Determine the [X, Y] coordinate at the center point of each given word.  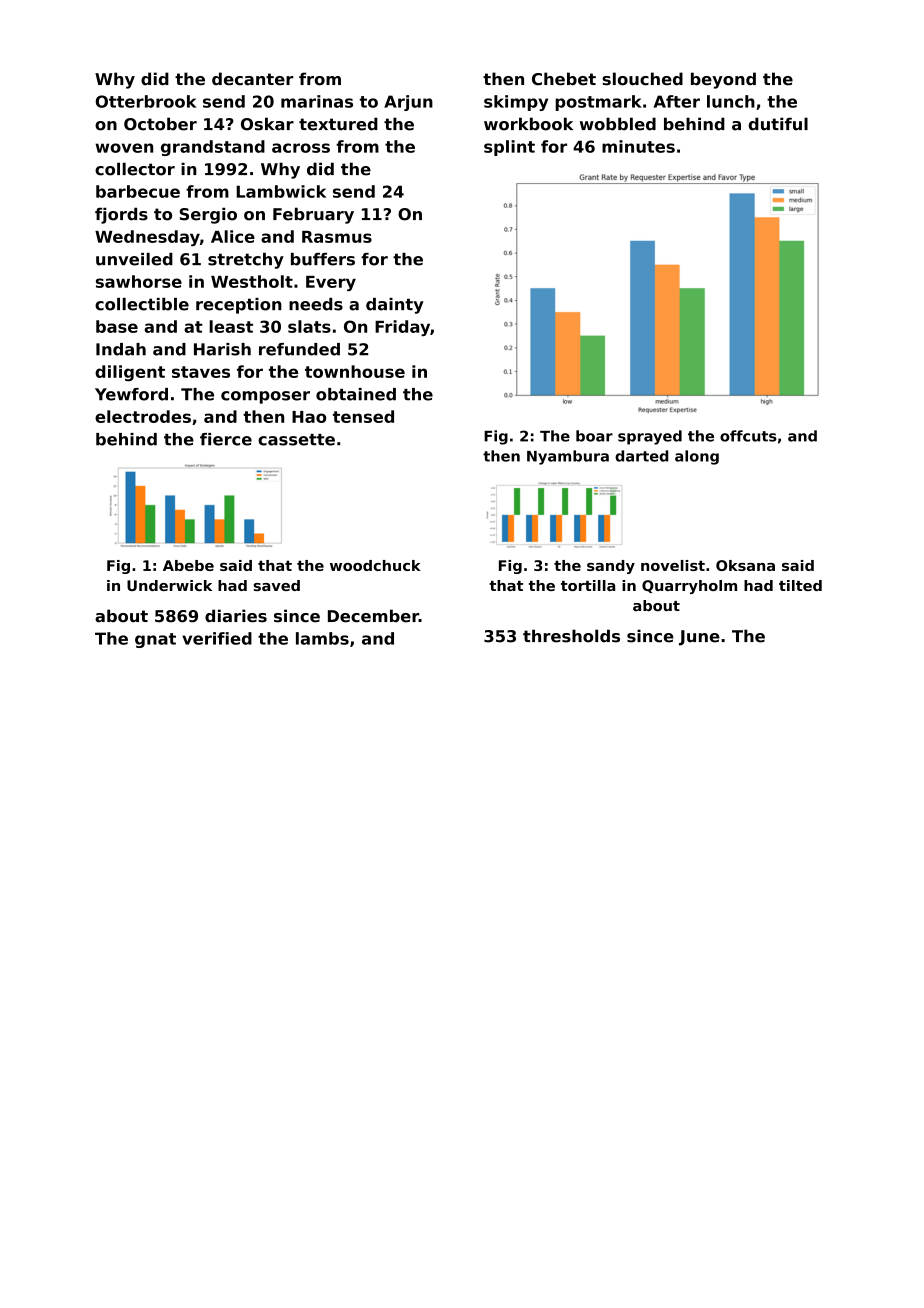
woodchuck [375, 565]
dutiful [778, 124]
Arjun [408, 103]
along [697, 457]
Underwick [169, 585]
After [676, 101]
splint [509, 148]
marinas [317, 101]
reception [239, 306]
